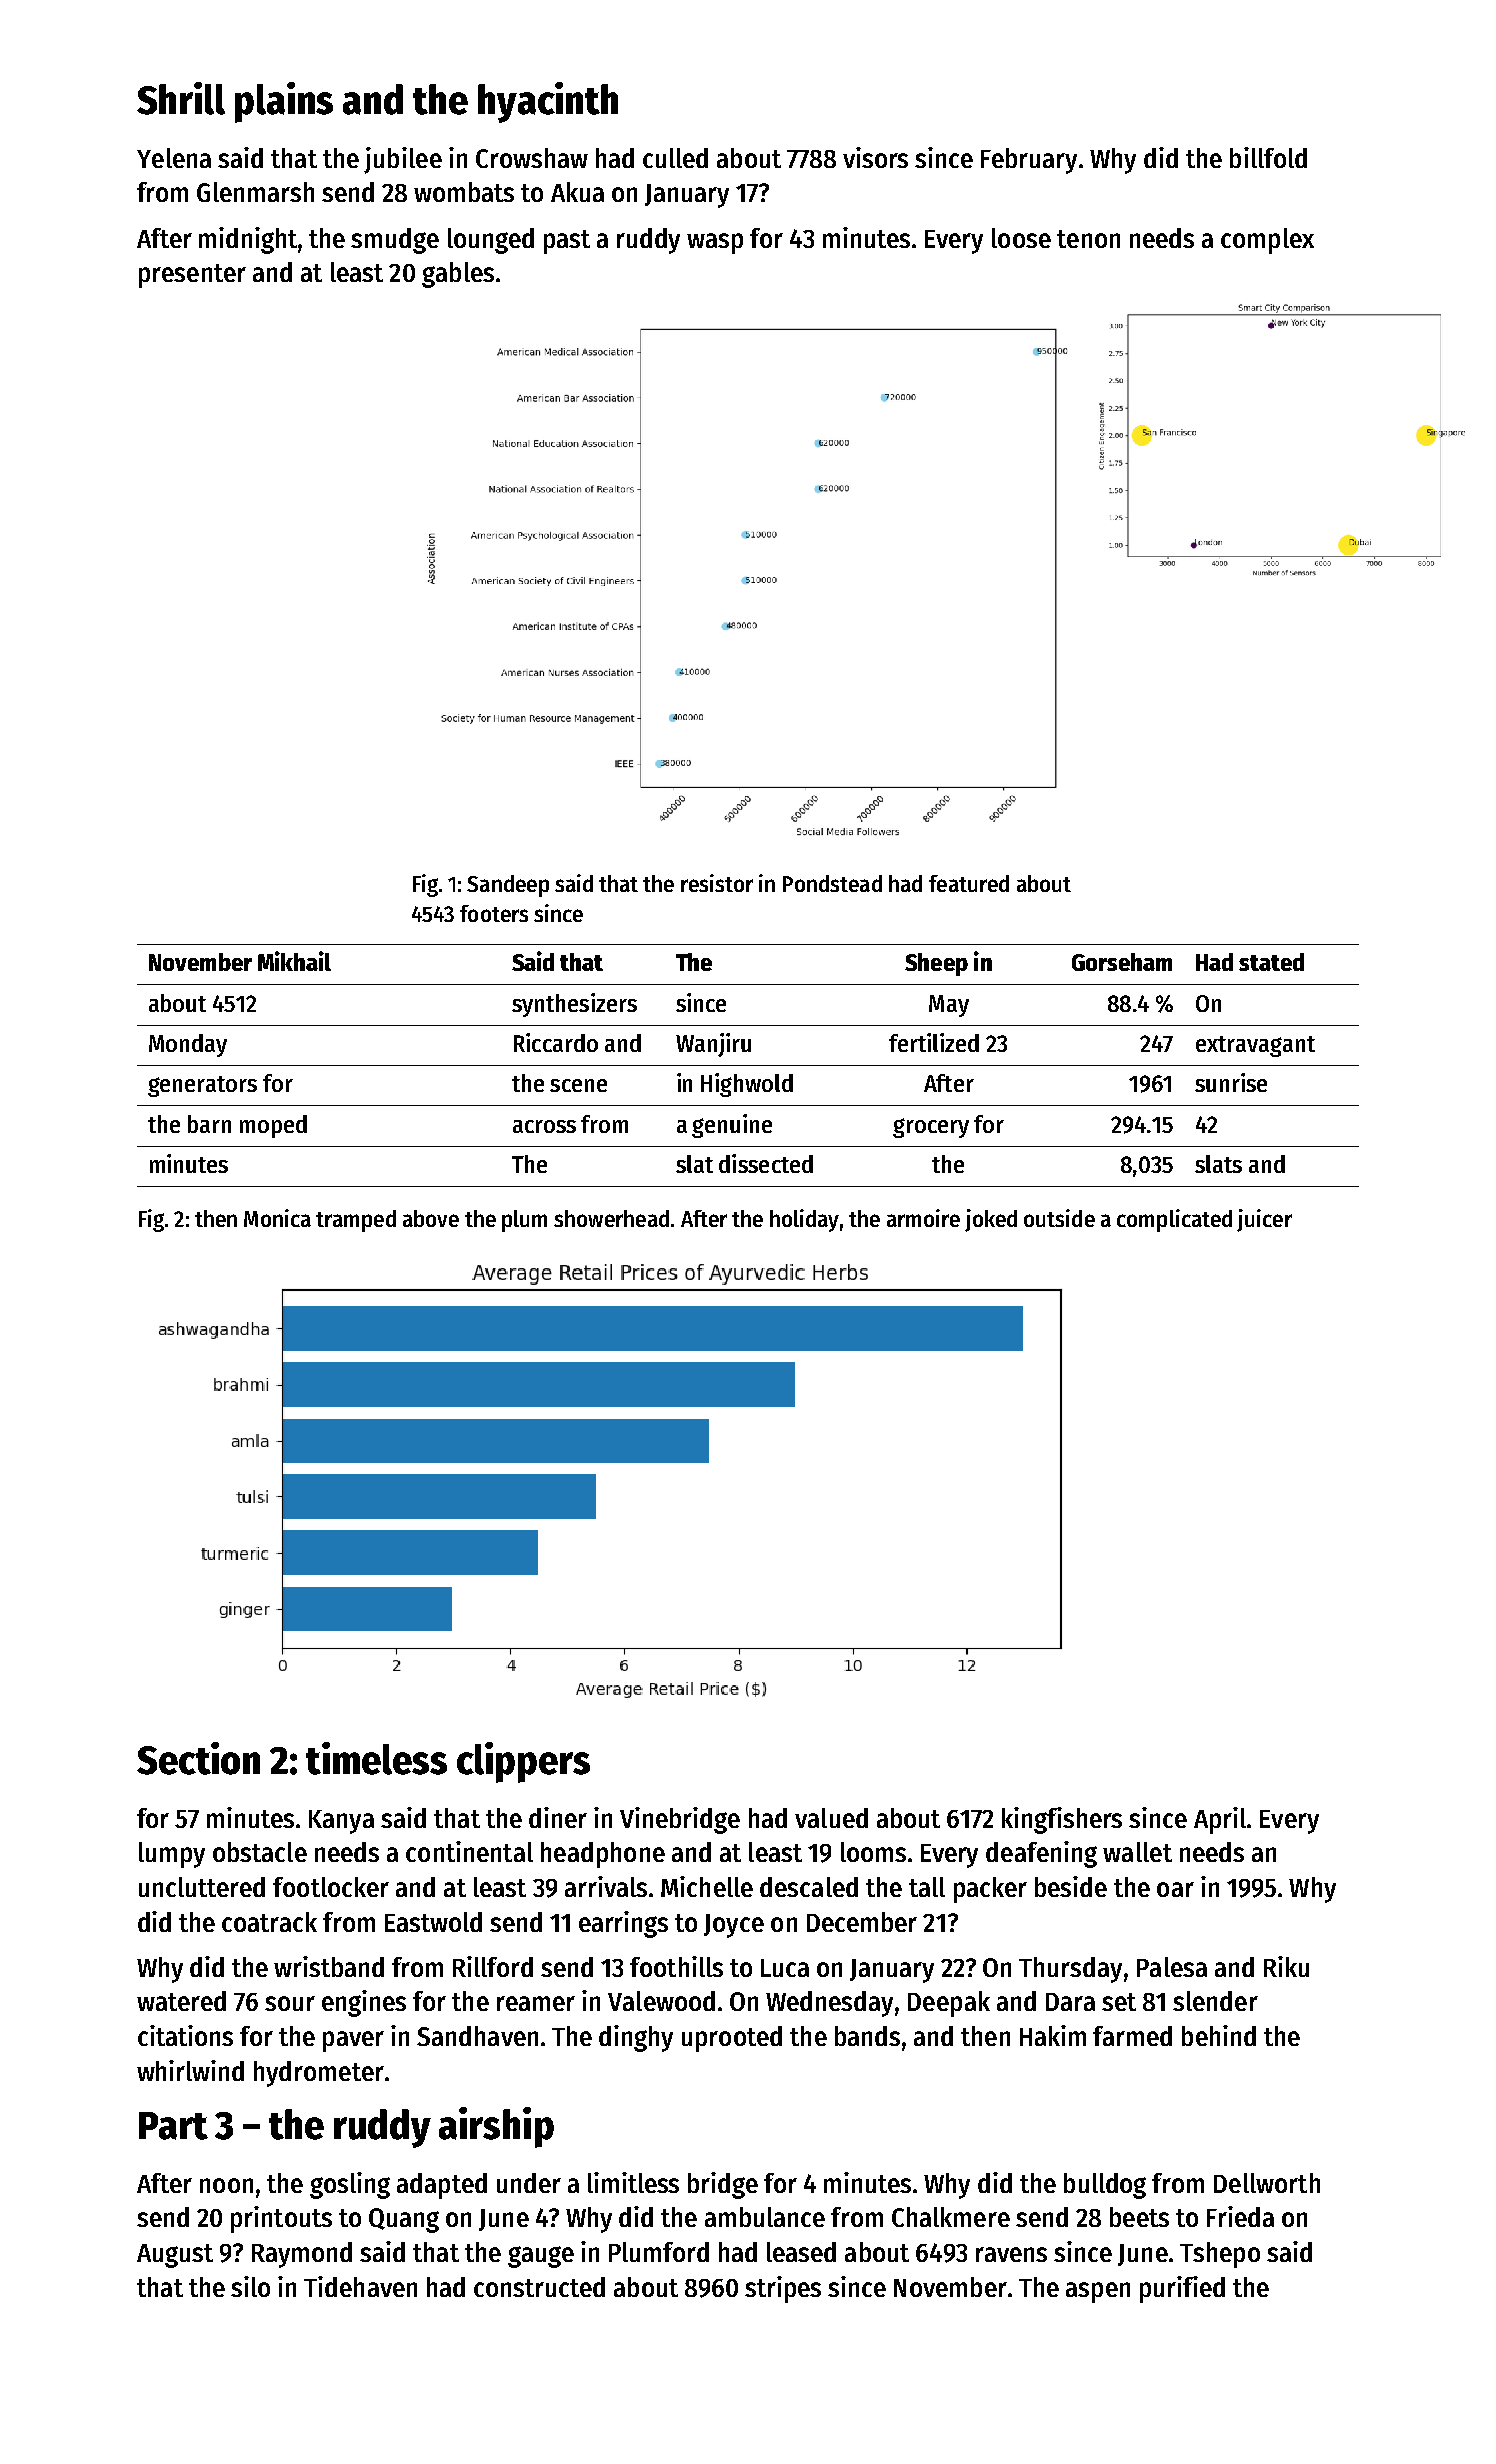 The image size is (1496, 2464). I want to click on Quang, so click(404, 2220).
